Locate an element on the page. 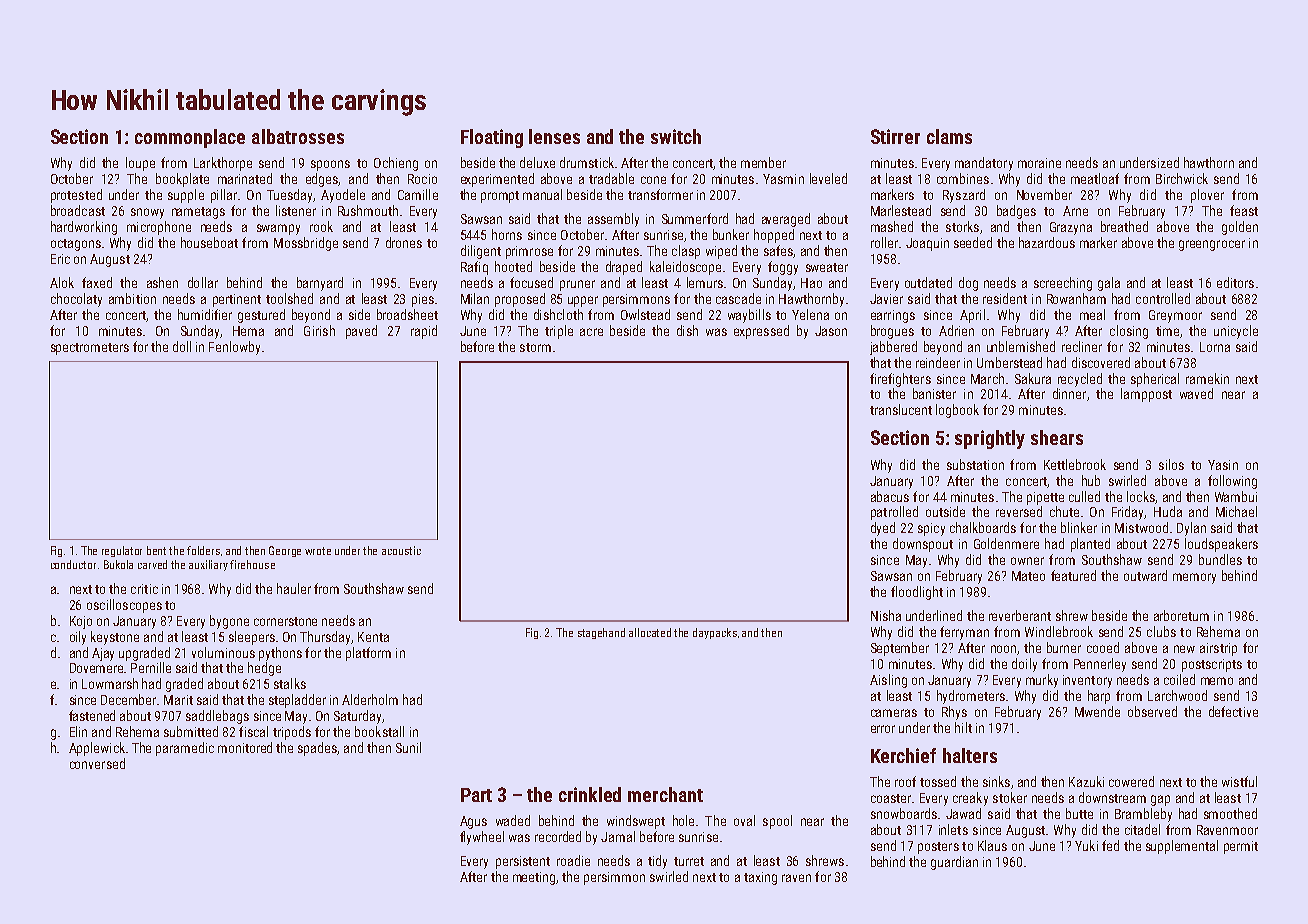 The image size is (1308, 924). protested is located at coordinates (76, 196).
